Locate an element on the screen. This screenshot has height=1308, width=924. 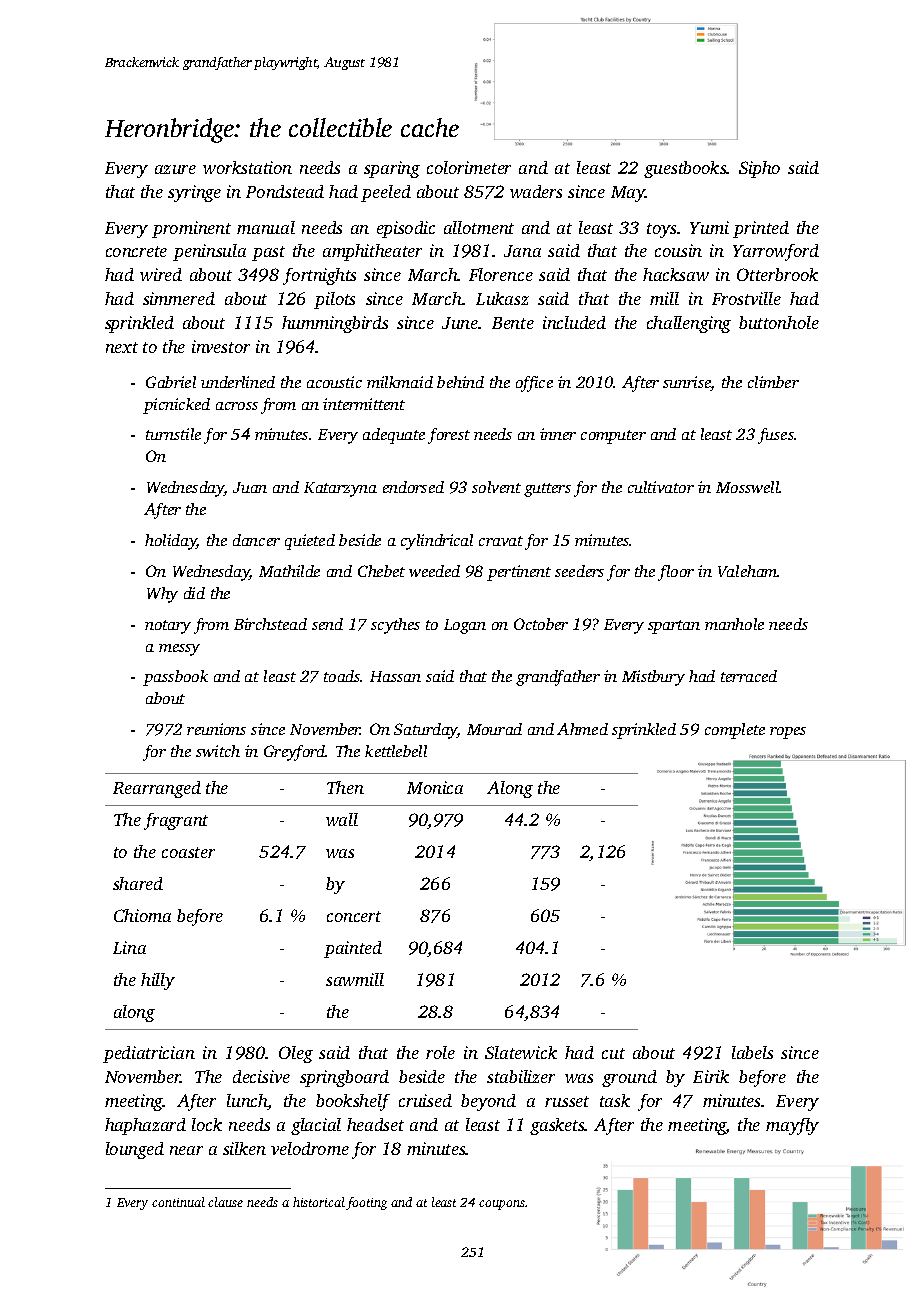
guestbooks is located at coordinates (685, 169).
